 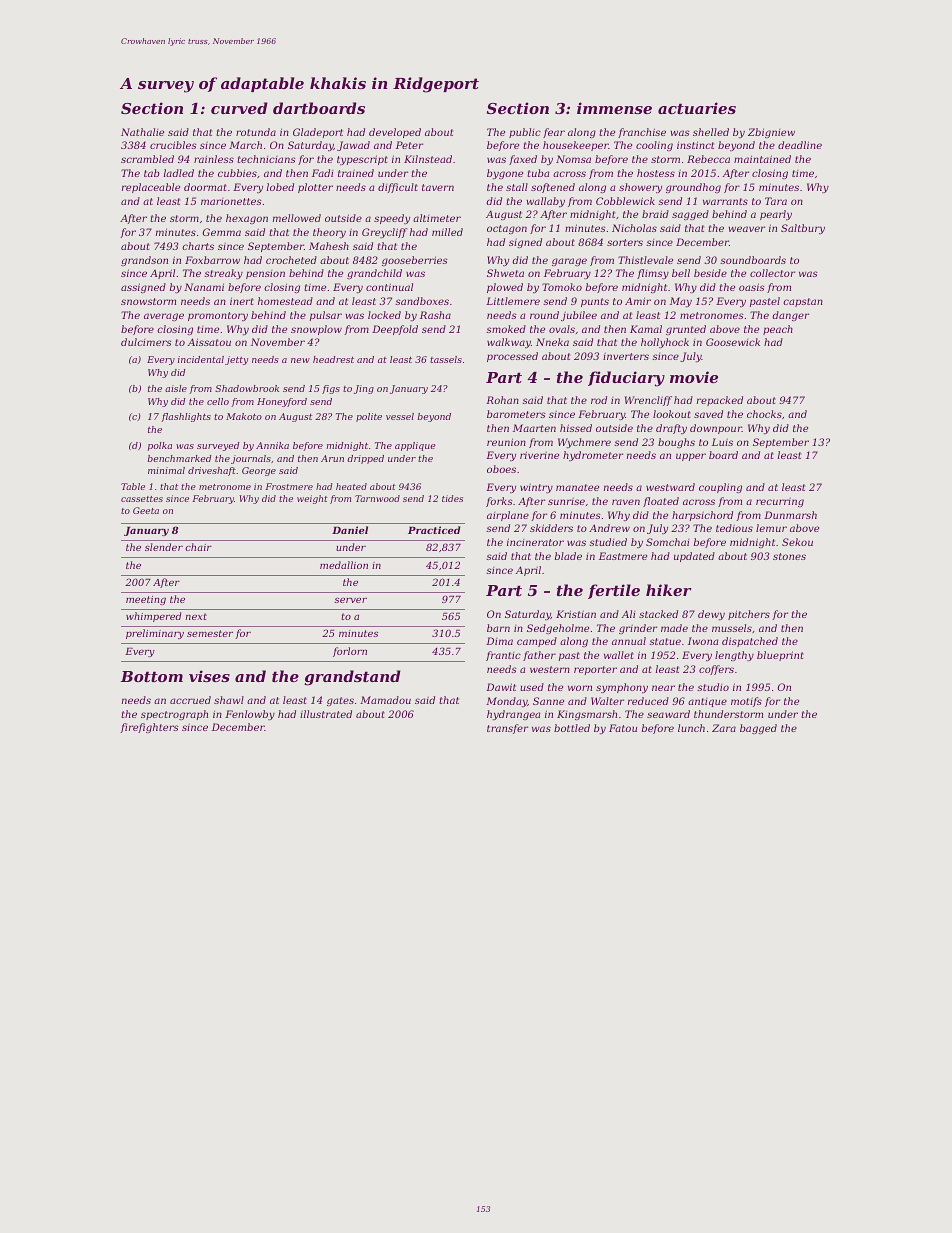 What do you see at coordinates (614, 591) in the page?
I see `fertile` at bounding box center [614, 591].
